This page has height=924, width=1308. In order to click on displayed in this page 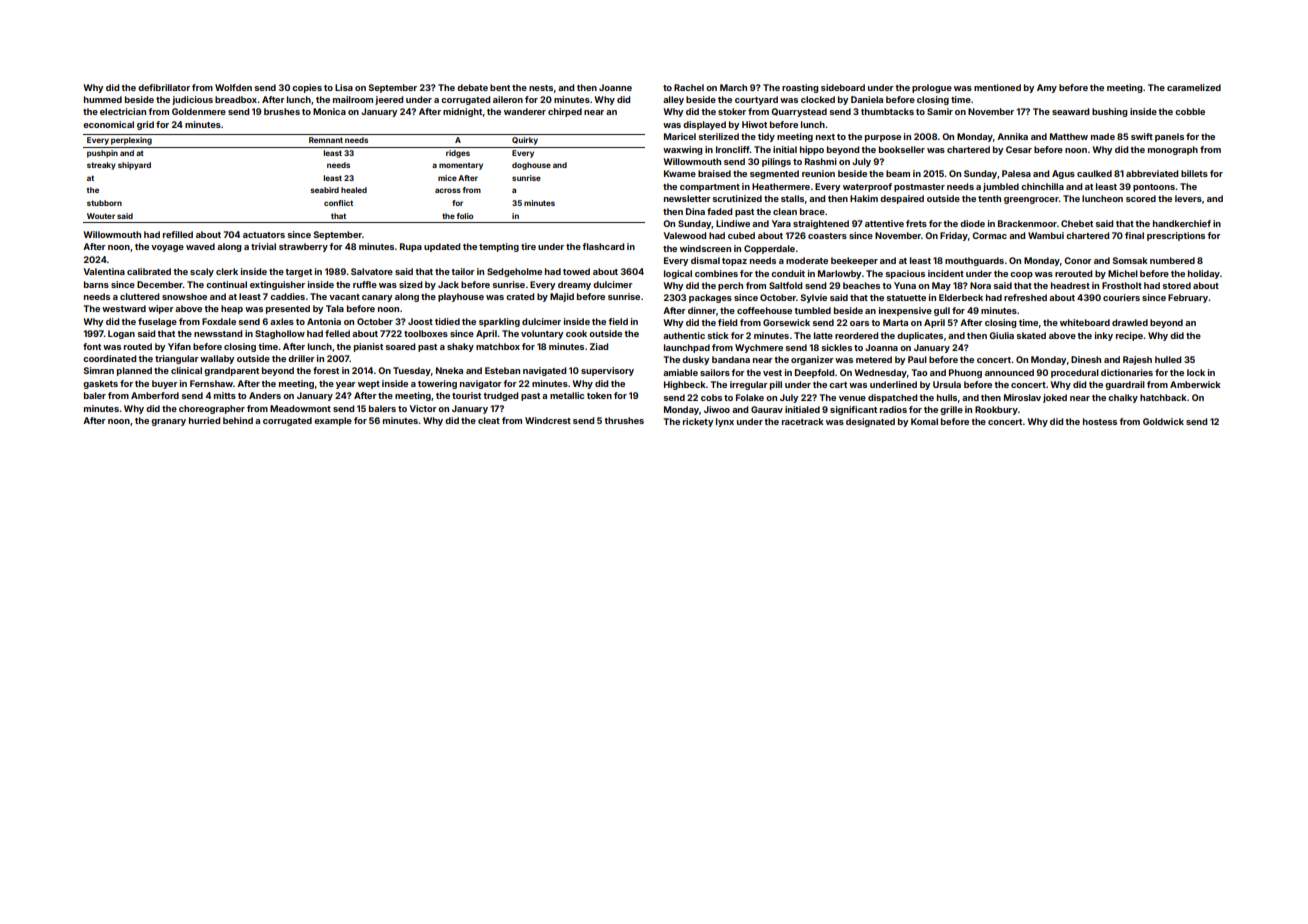, I will do `click(704, 125)`.
